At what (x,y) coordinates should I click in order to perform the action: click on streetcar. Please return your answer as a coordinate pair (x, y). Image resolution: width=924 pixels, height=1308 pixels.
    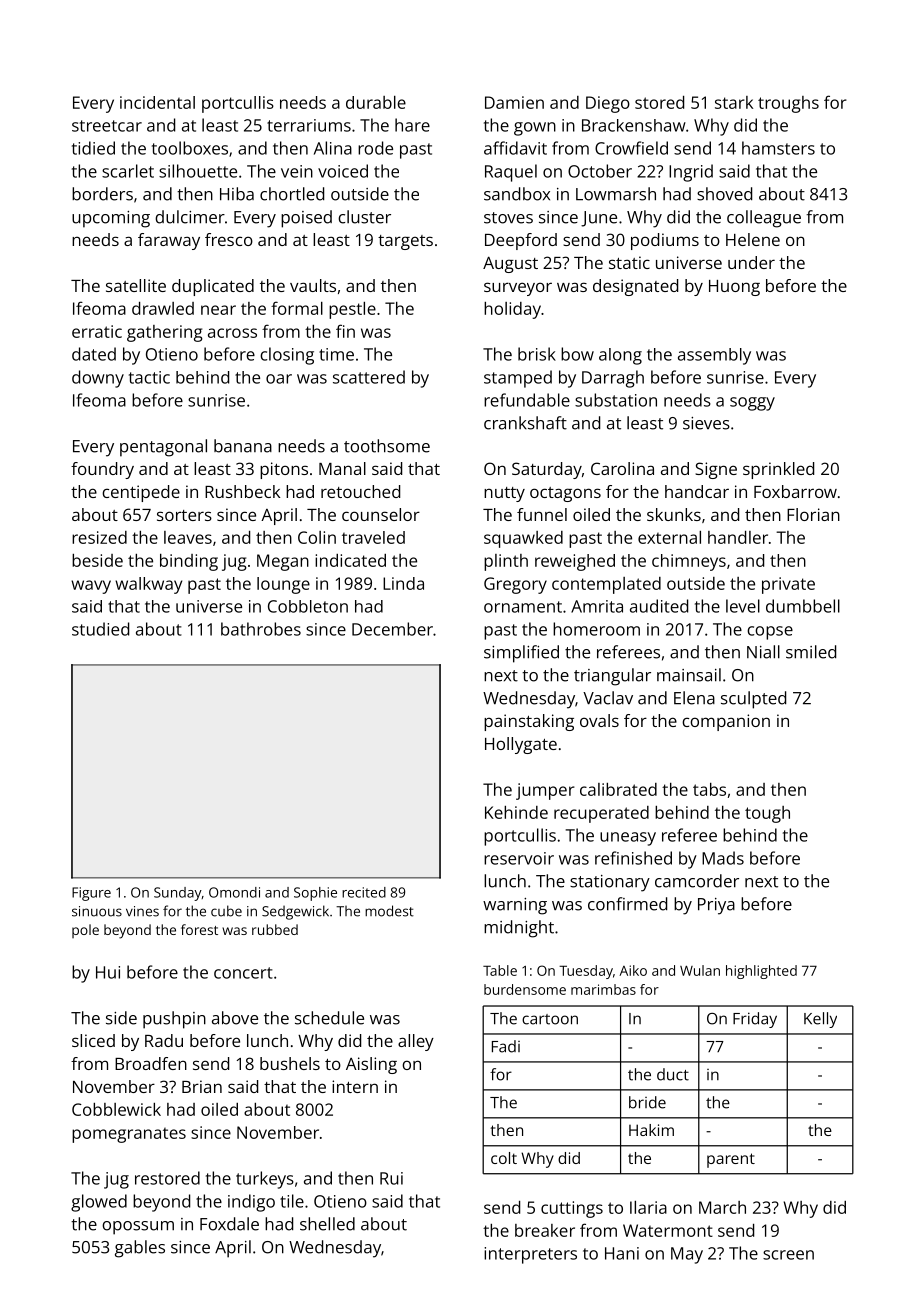
    Looking at the image, I should click on (107, 126).
